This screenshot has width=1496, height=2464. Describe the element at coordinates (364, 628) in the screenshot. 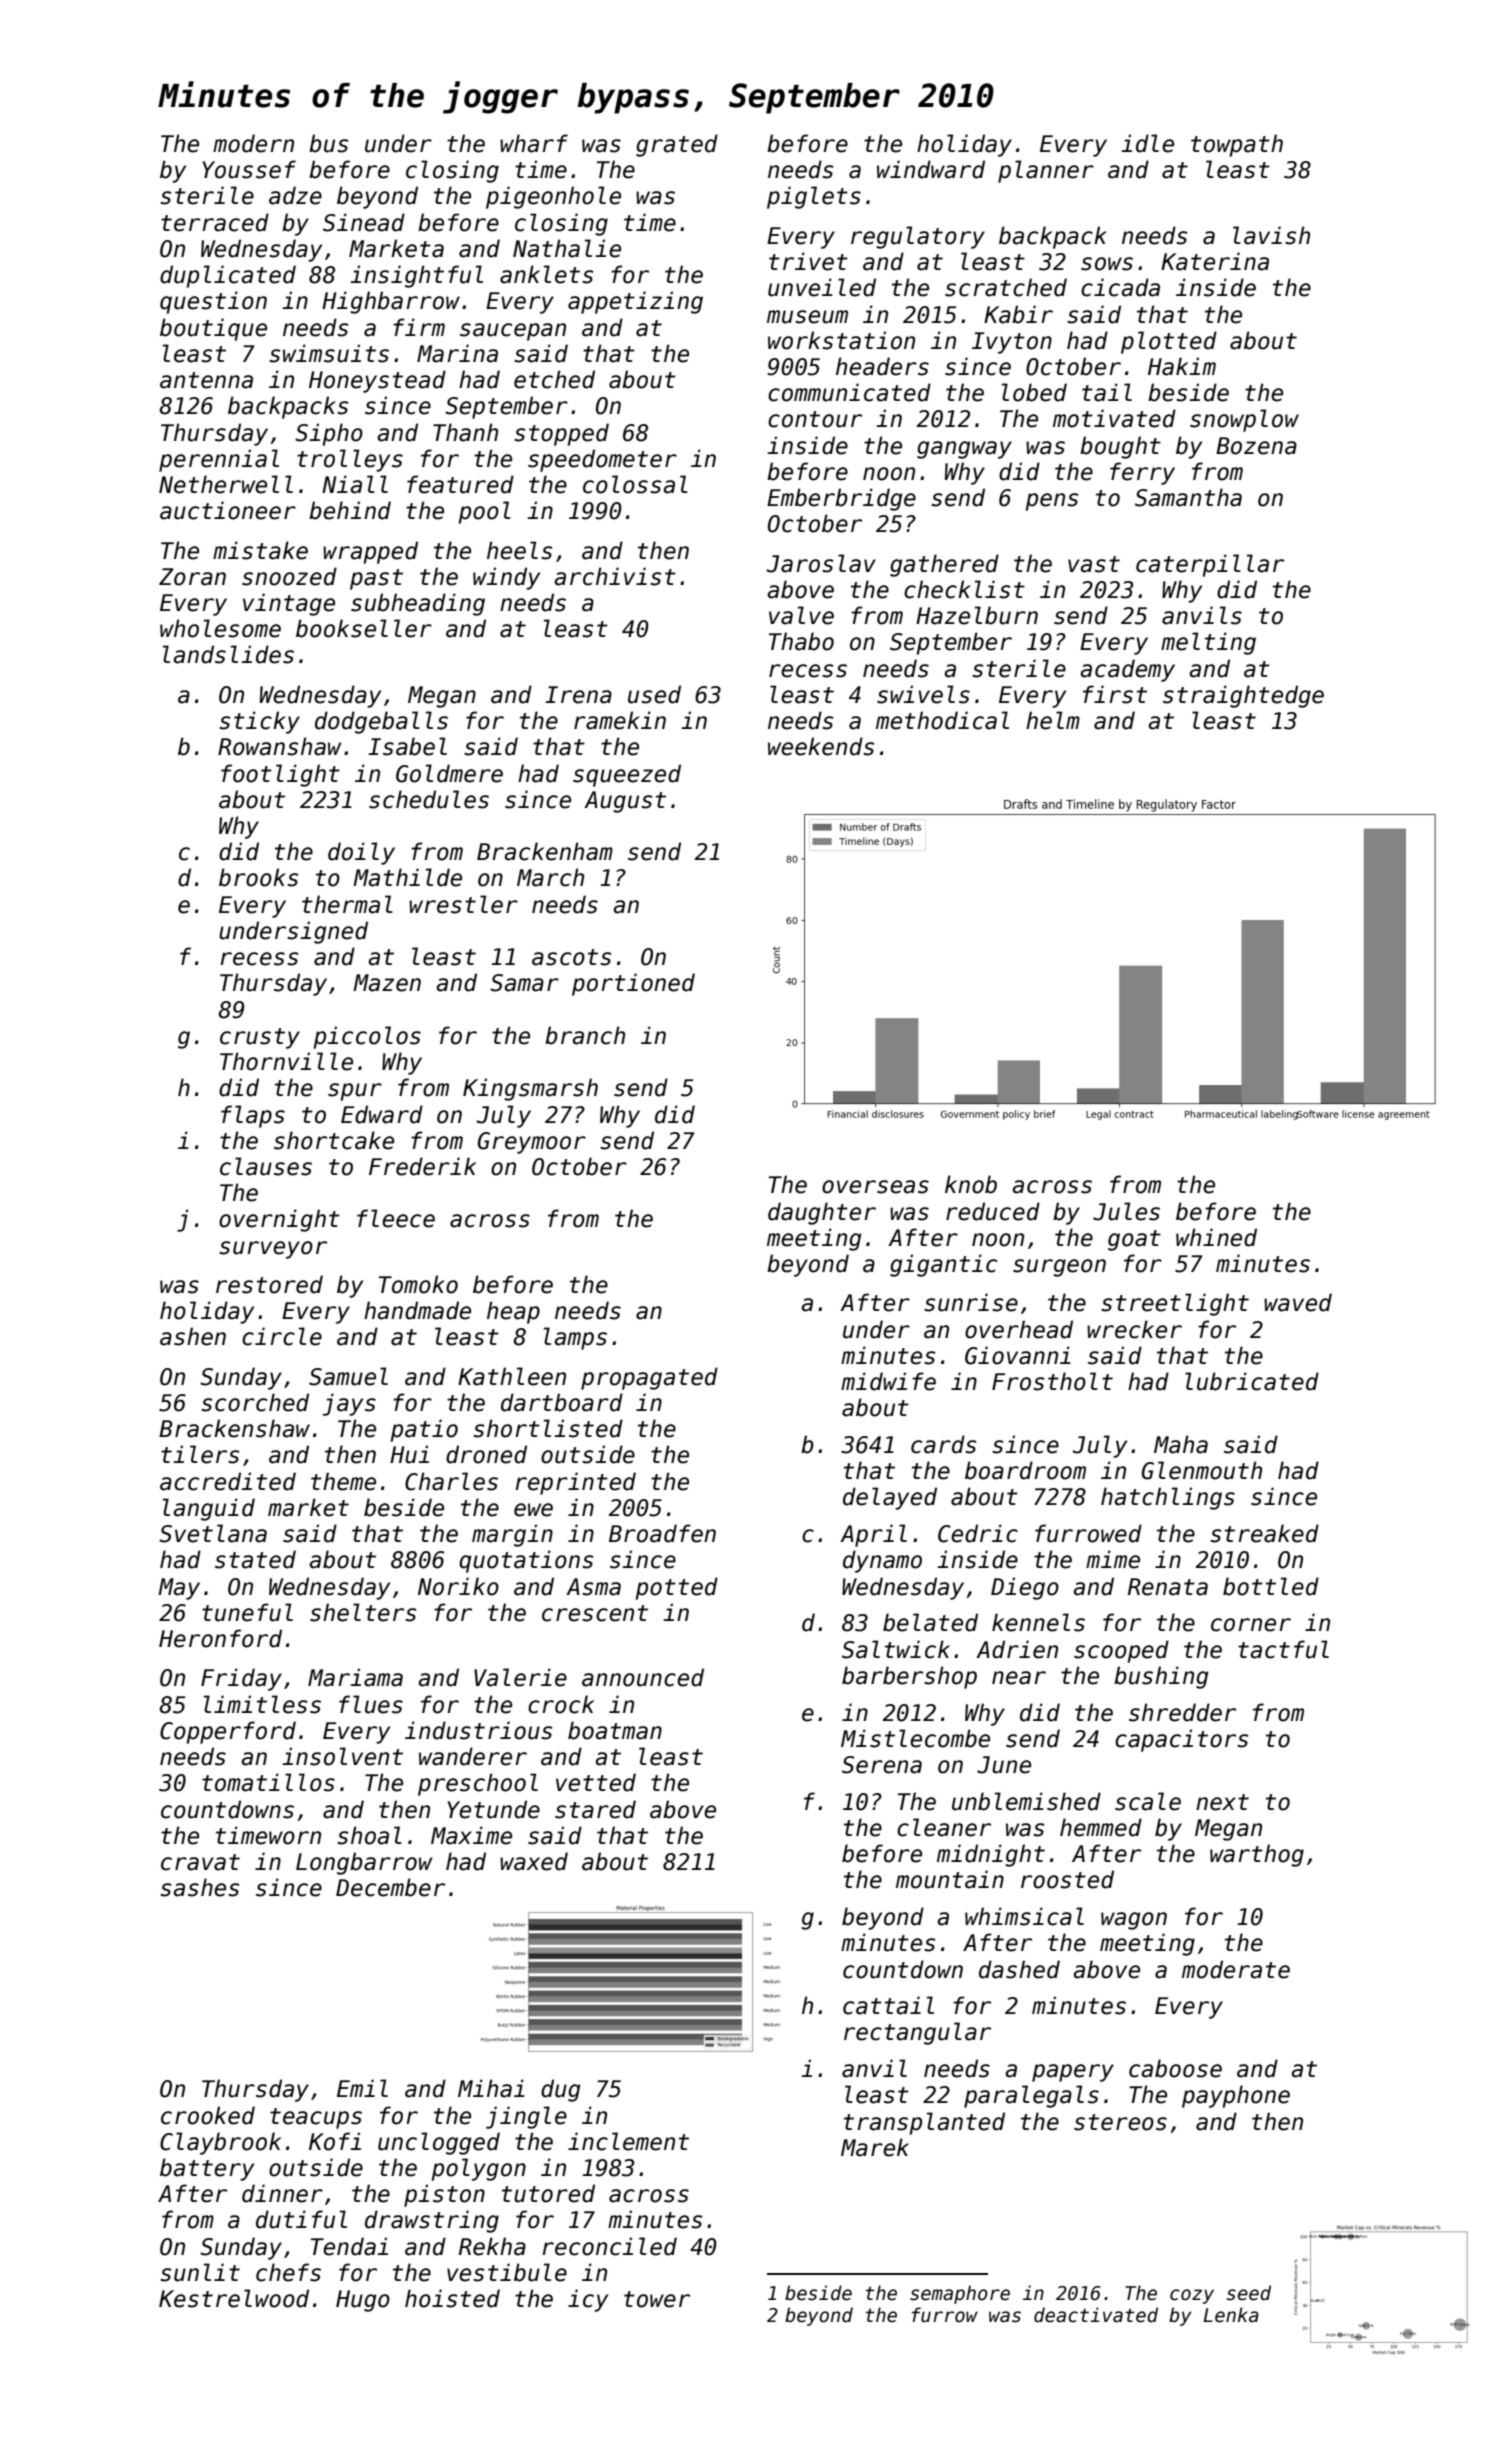

I see `bookseller` at that location.
